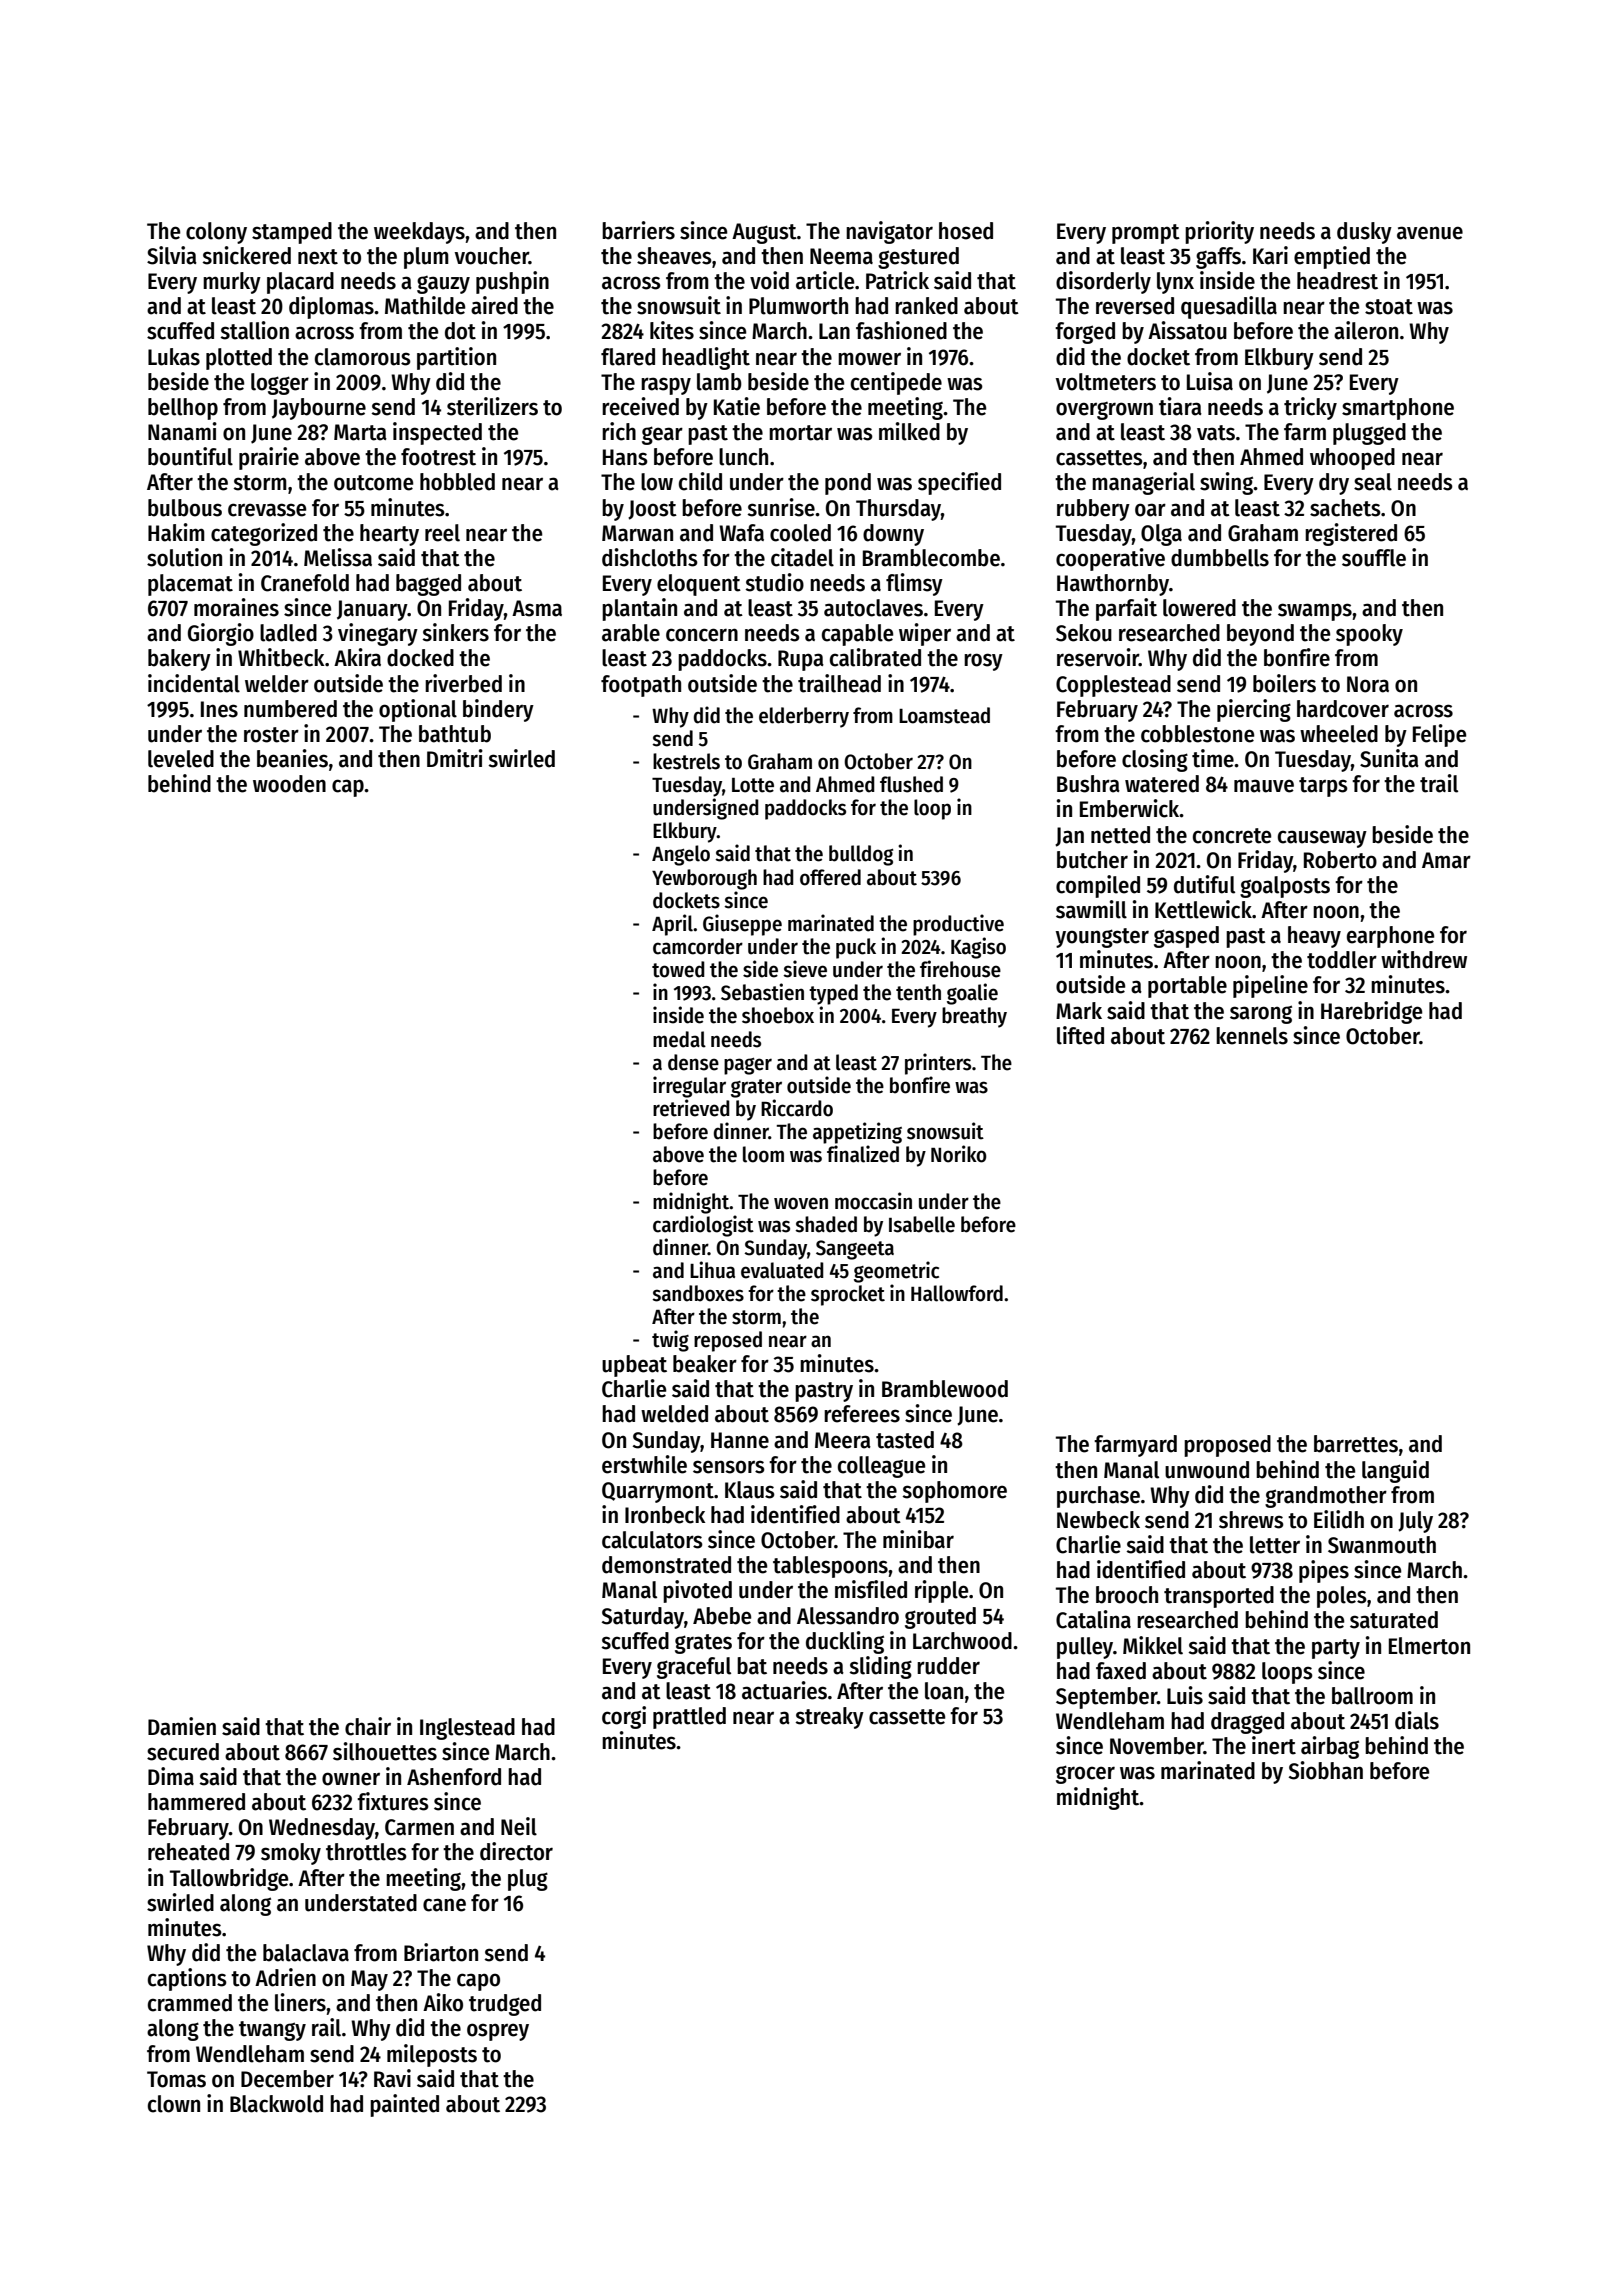  What do you see at coordinates (638, 230) in the screenshot?
I see `barriers` at bounding box center [638, 230].
